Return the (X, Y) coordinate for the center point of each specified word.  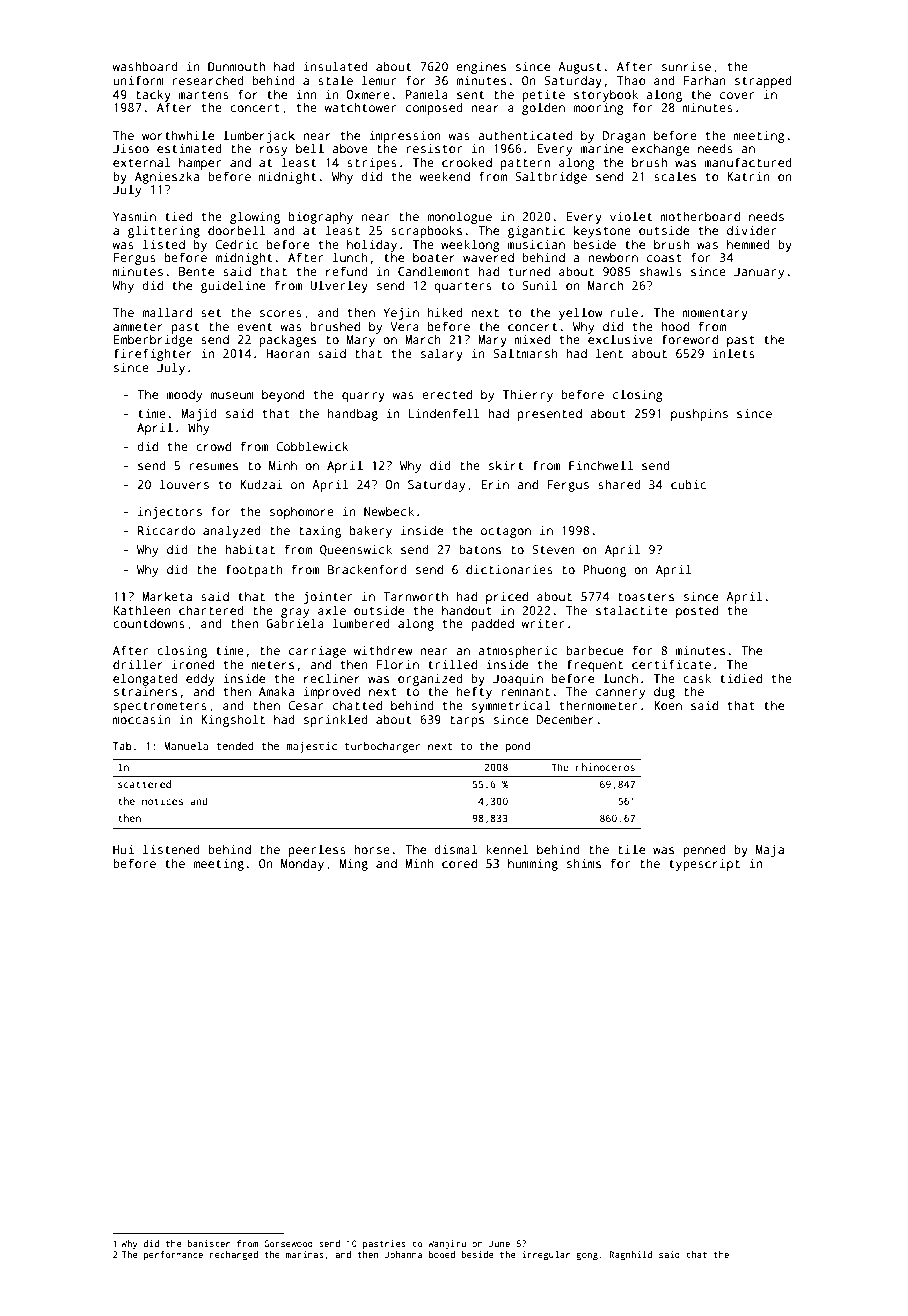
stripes (372, 164)
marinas (305, 1254)
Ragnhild (630, 1255)
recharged (234, 1255)
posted (697, 611)
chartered (211, 610)
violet (631, 216)
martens (204, 95)
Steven (553, 549)
